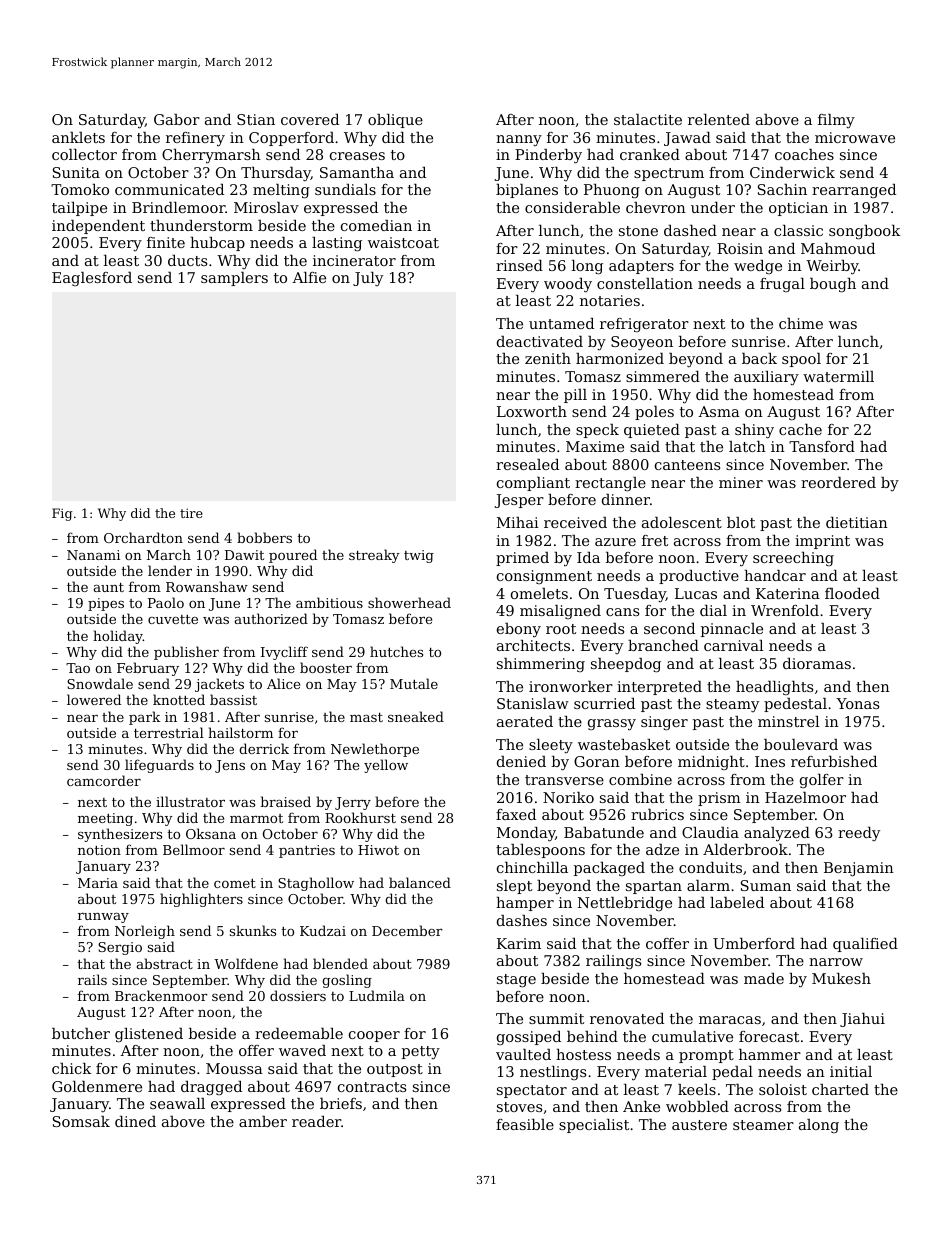 The width and height of the page is (952, 1233). What do you see at coordinates (81, 1121) in the page?
I see `Somsak` at bounding box center [81, 1121].
